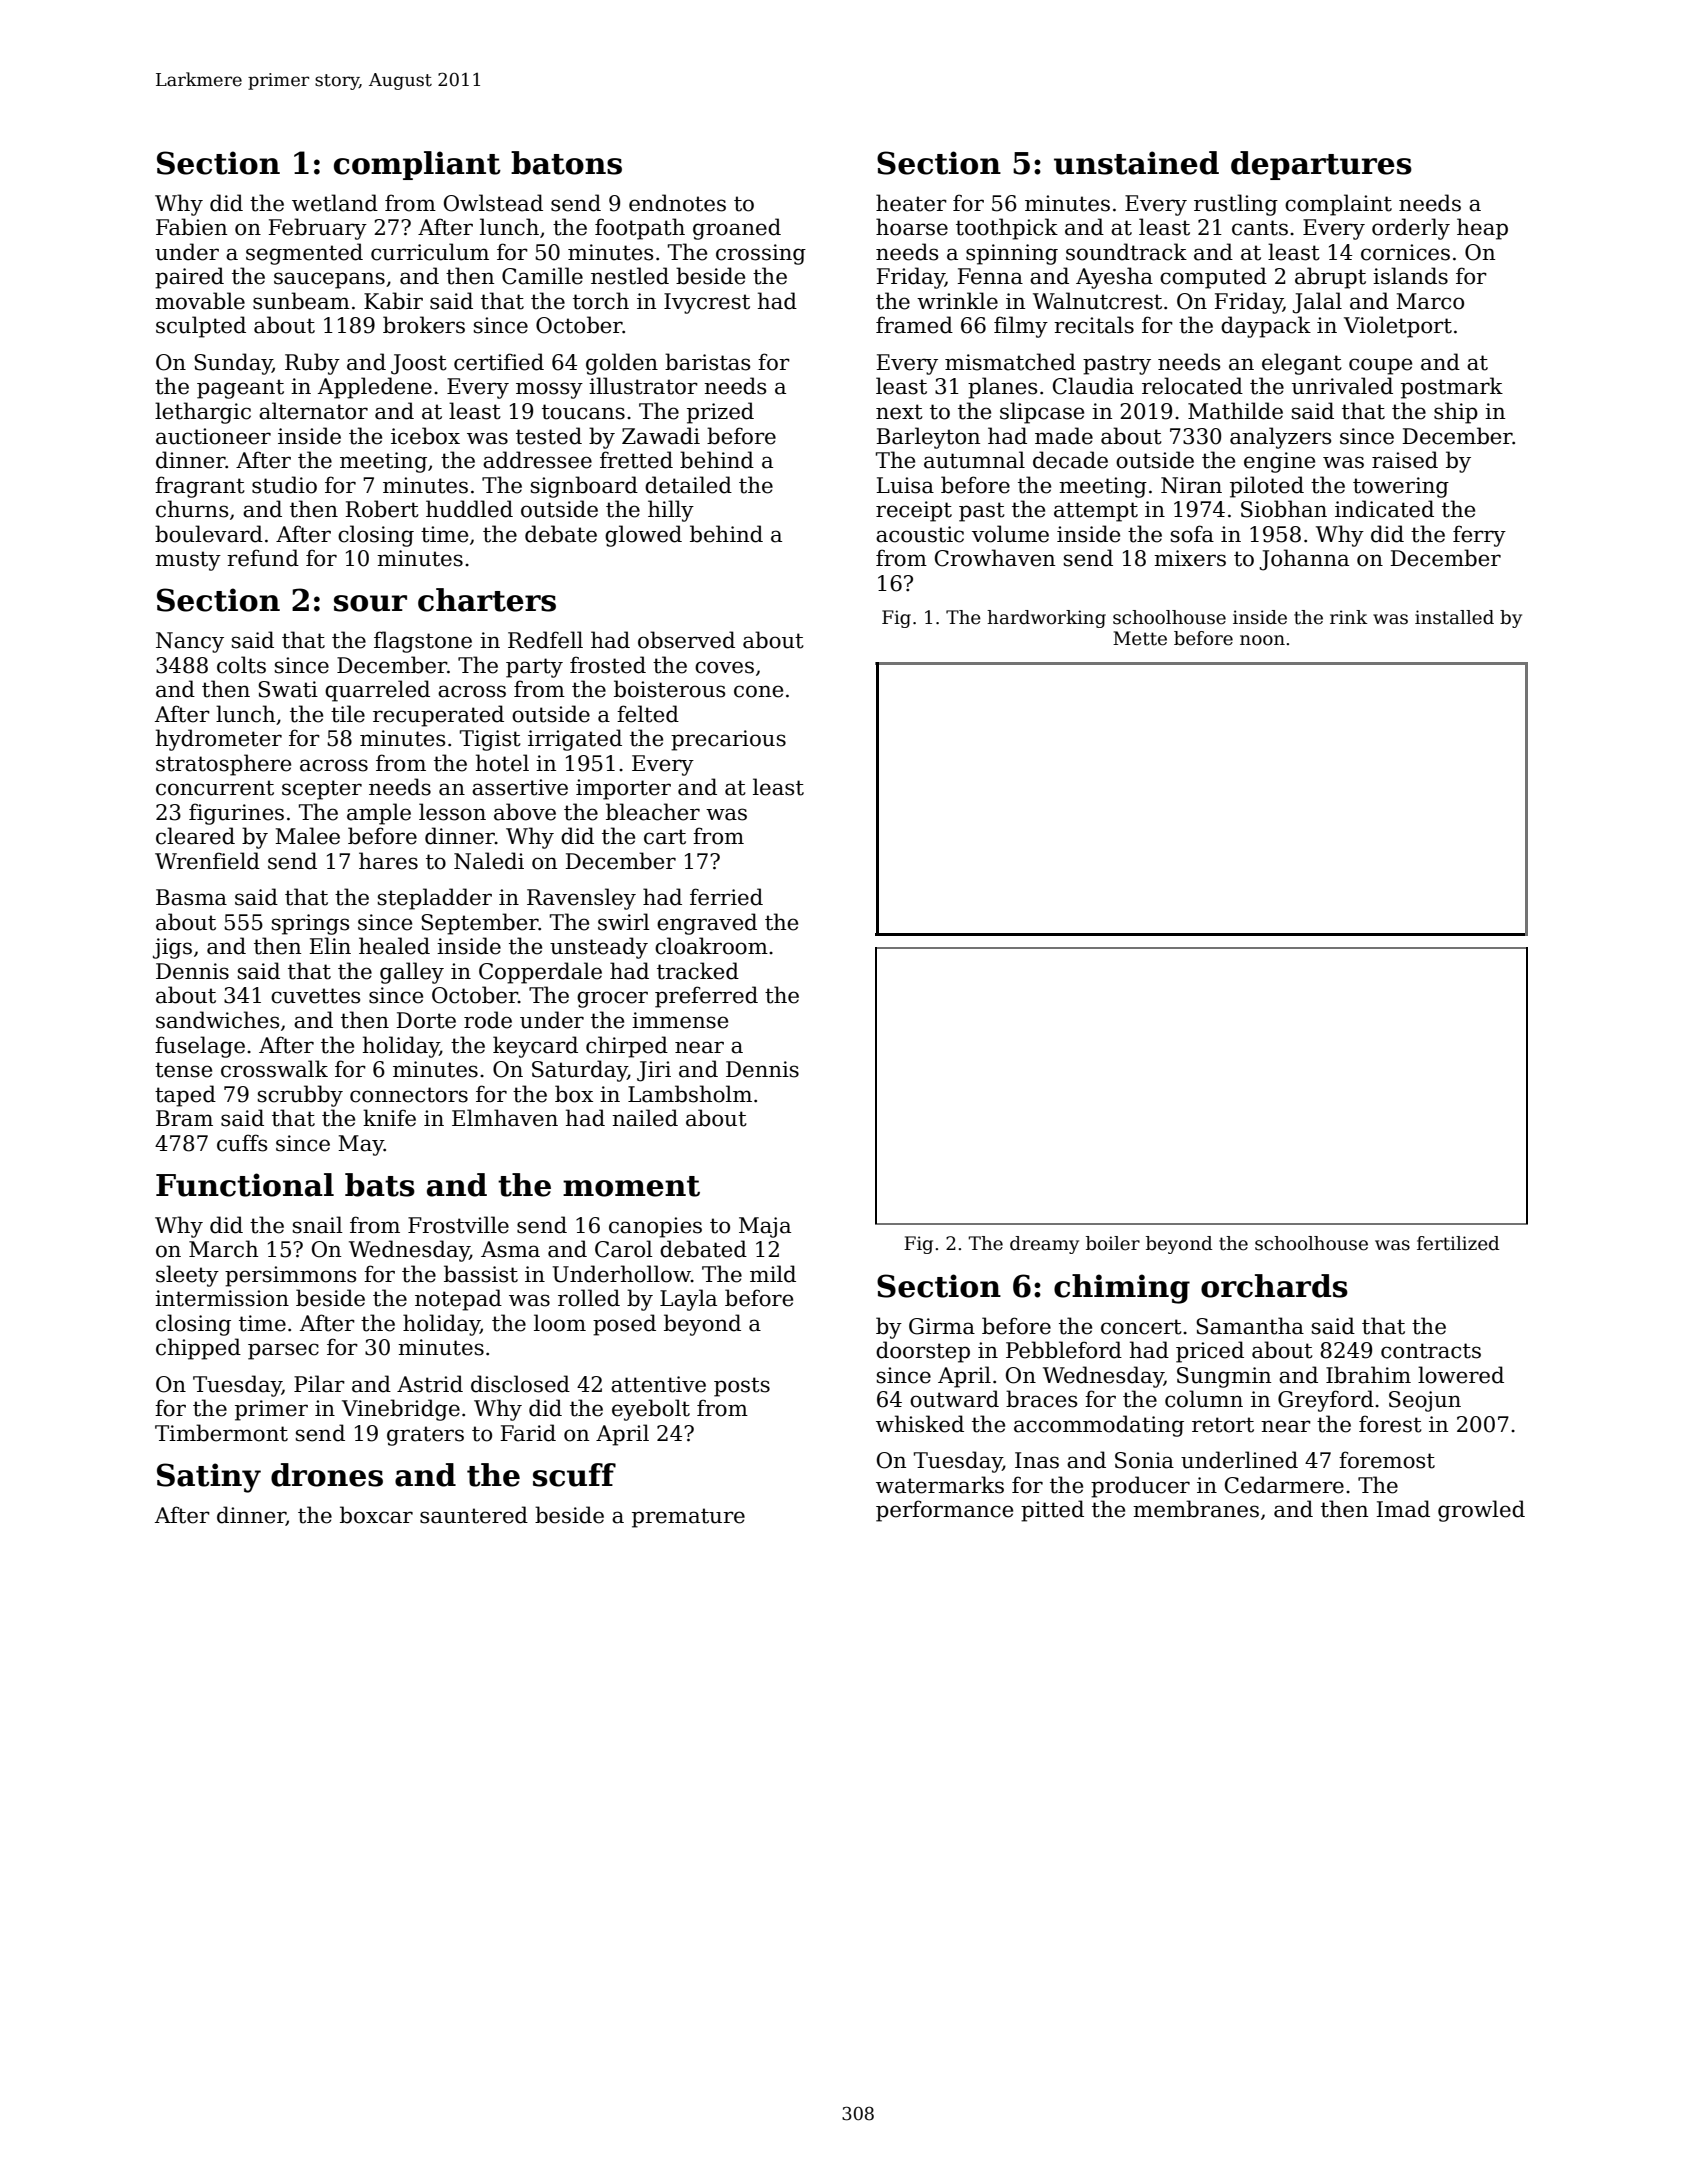  I want to click on Elmhaven, so click(505, 1118).
